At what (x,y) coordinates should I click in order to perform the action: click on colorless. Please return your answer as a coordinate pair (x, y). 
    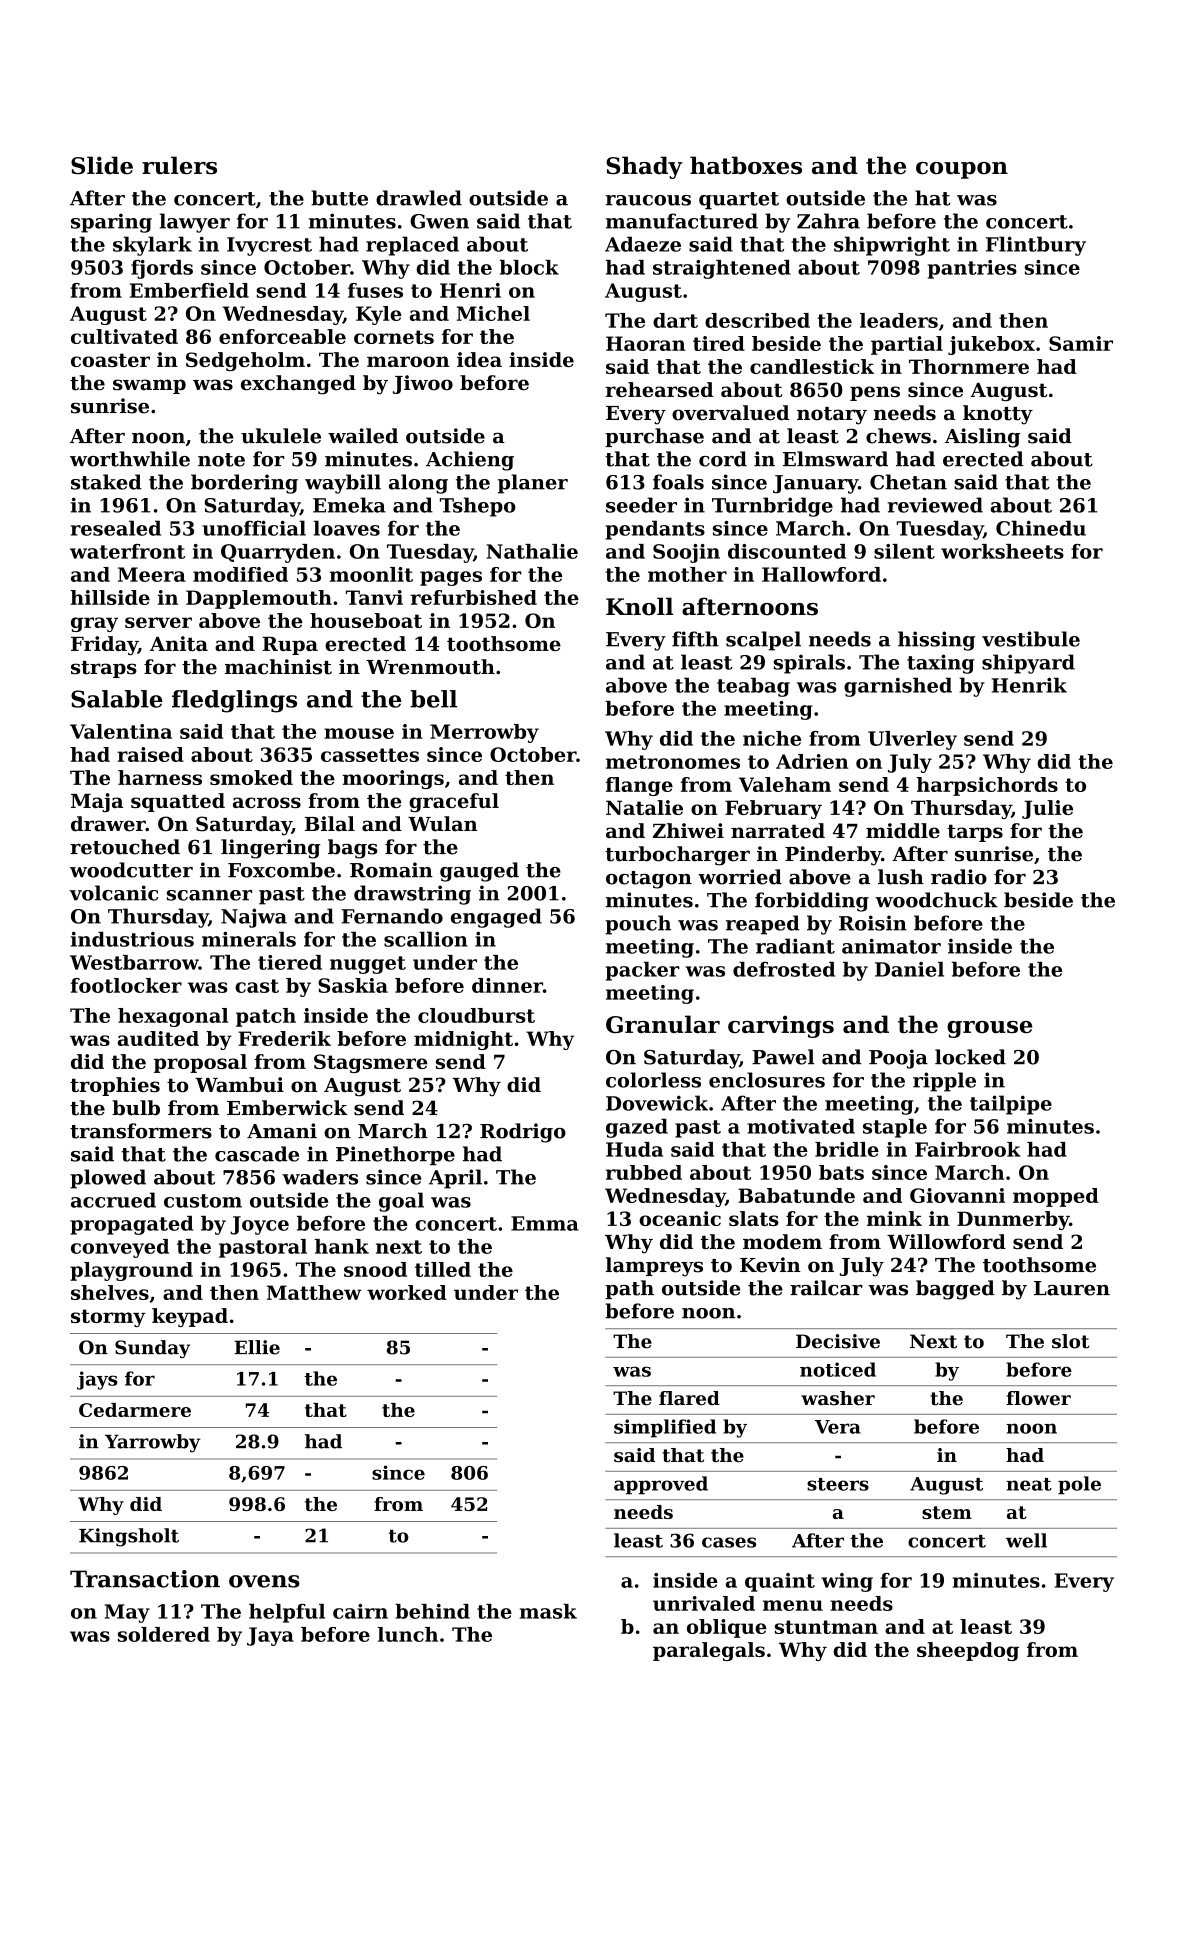
    Looking at the image, I should click on (653, 1080).
